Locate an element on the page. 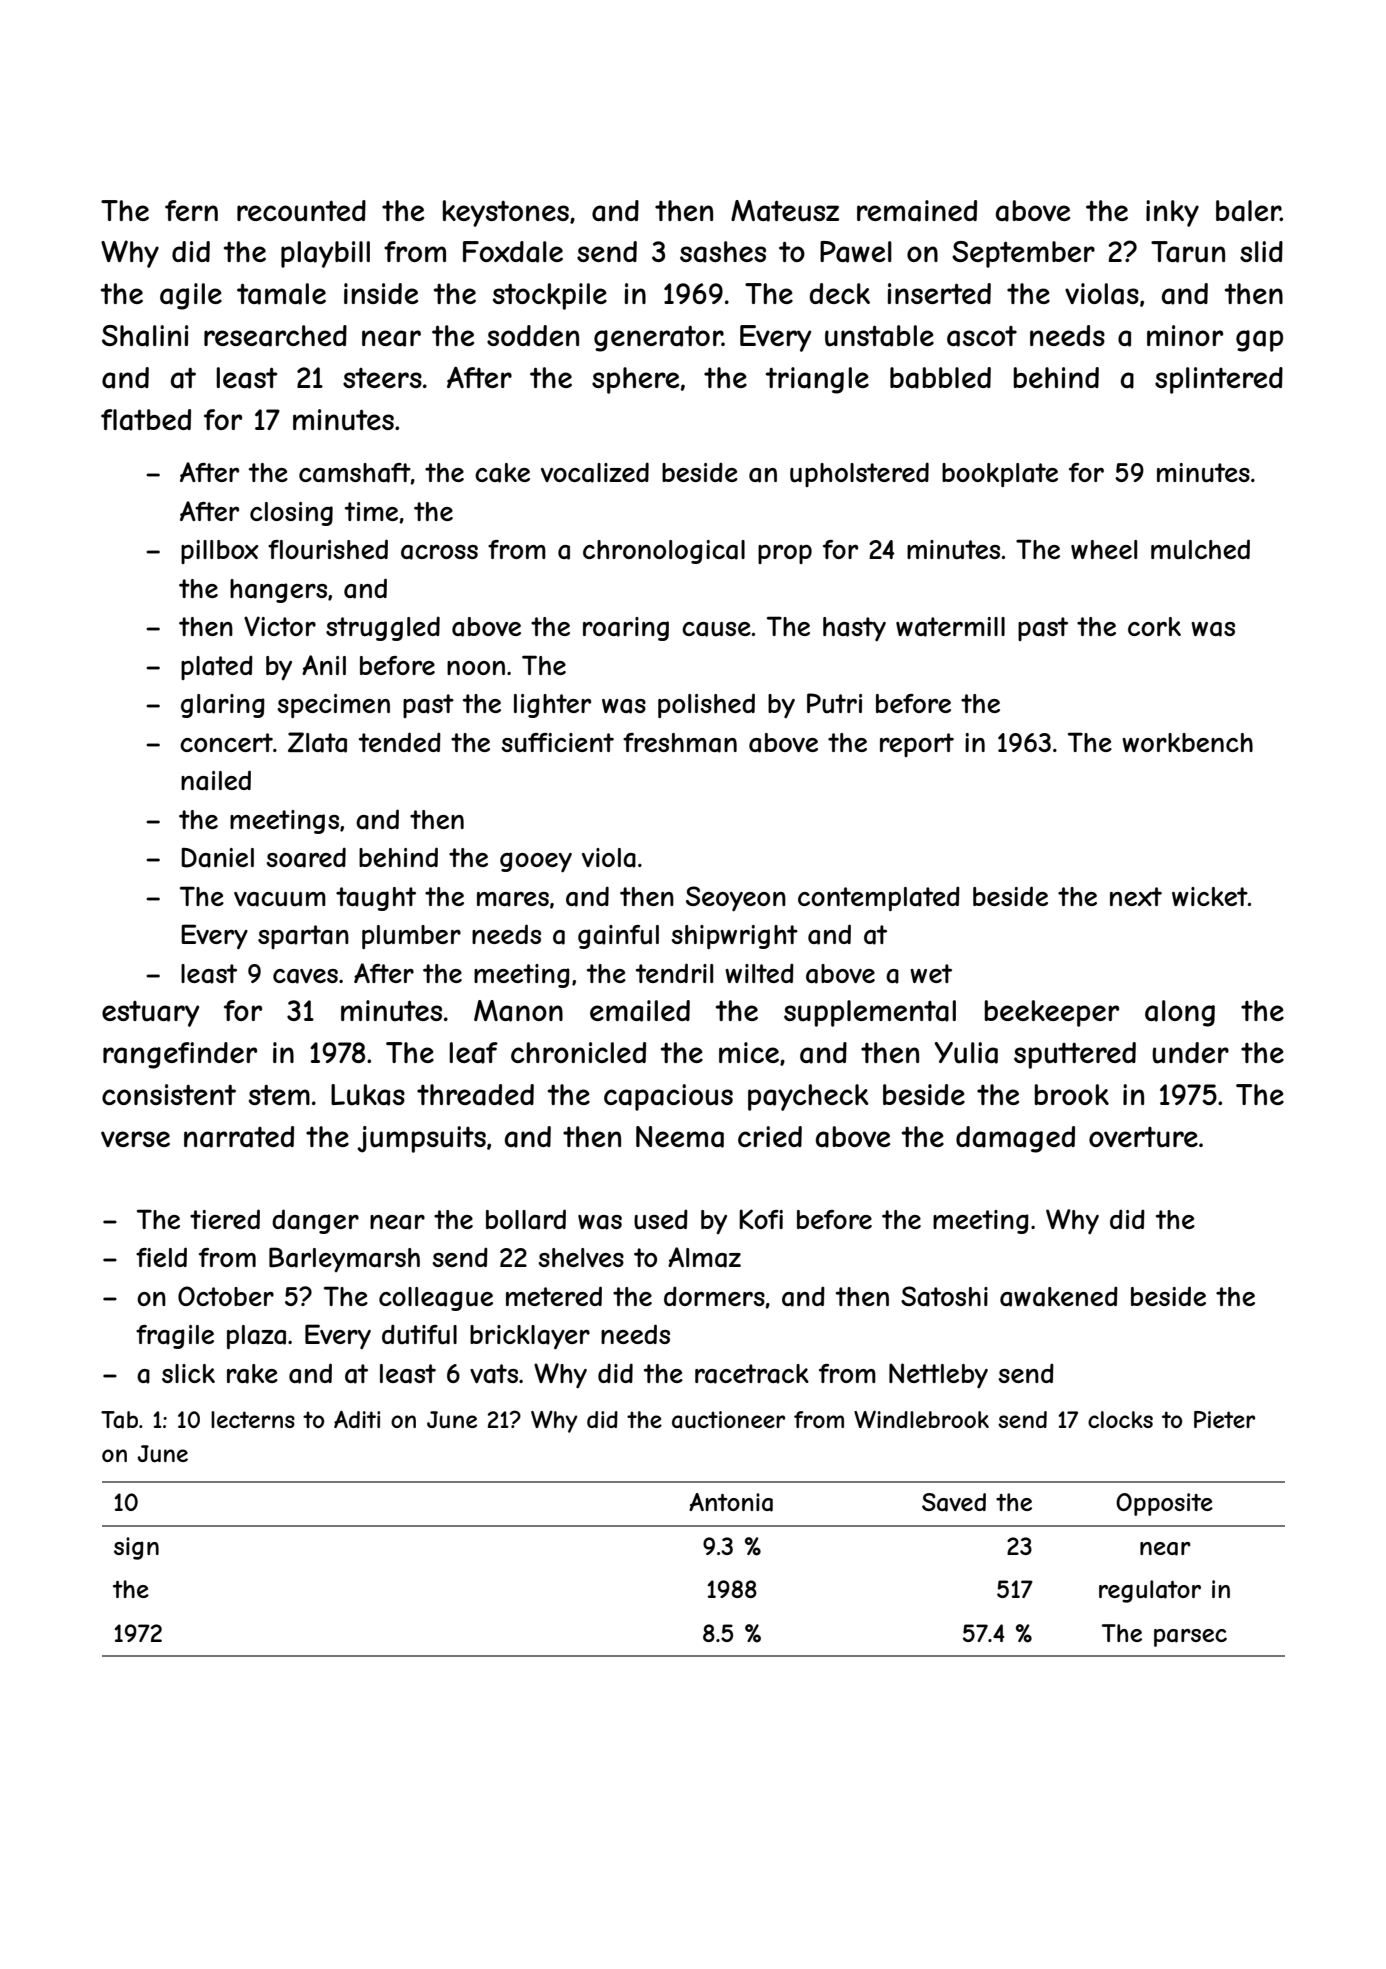 The height and width of the page is (1969, 1386). camshaft is located at coordinates (355, 473).
